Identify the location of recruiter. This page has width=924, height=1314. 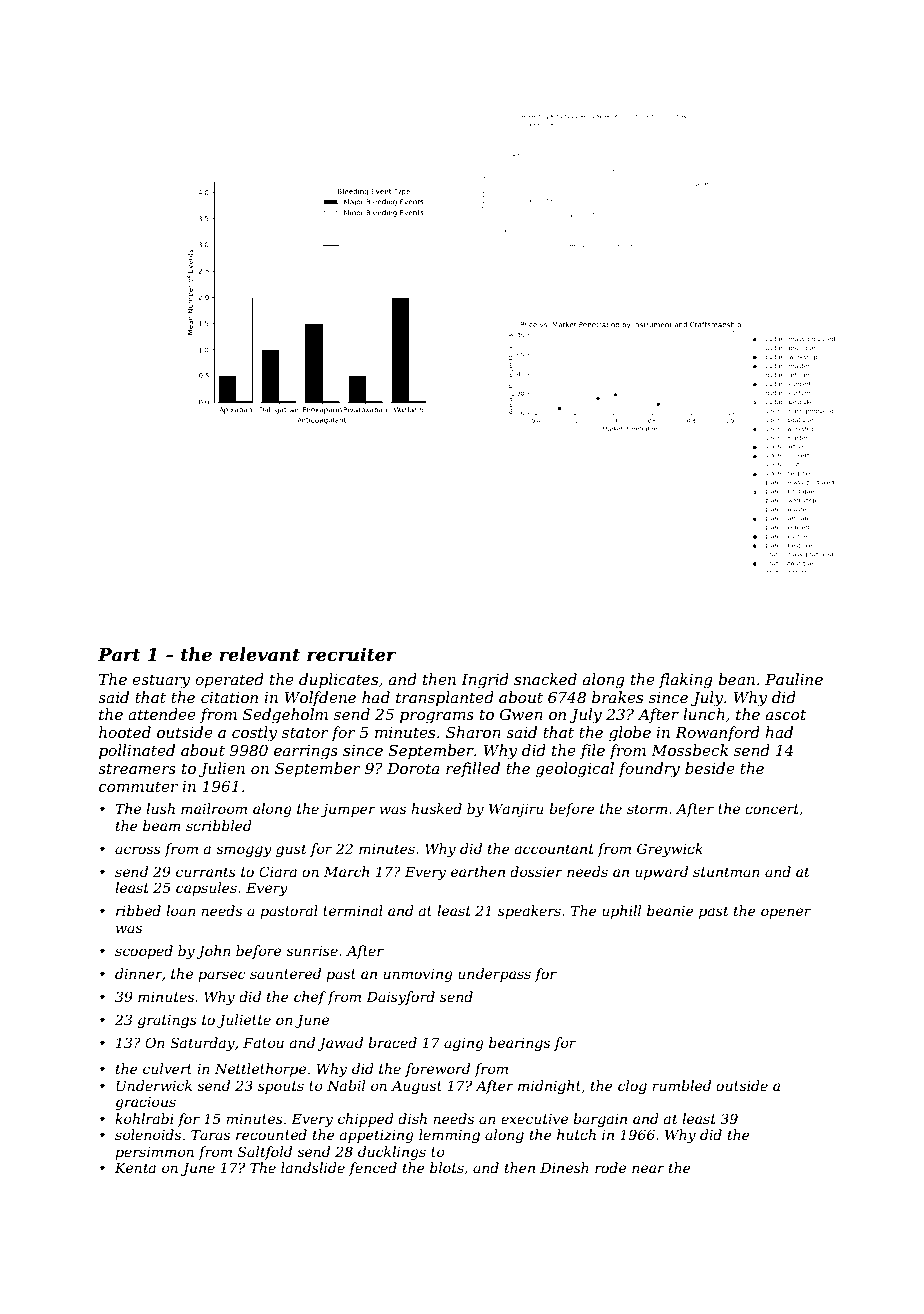
(352, 654).
